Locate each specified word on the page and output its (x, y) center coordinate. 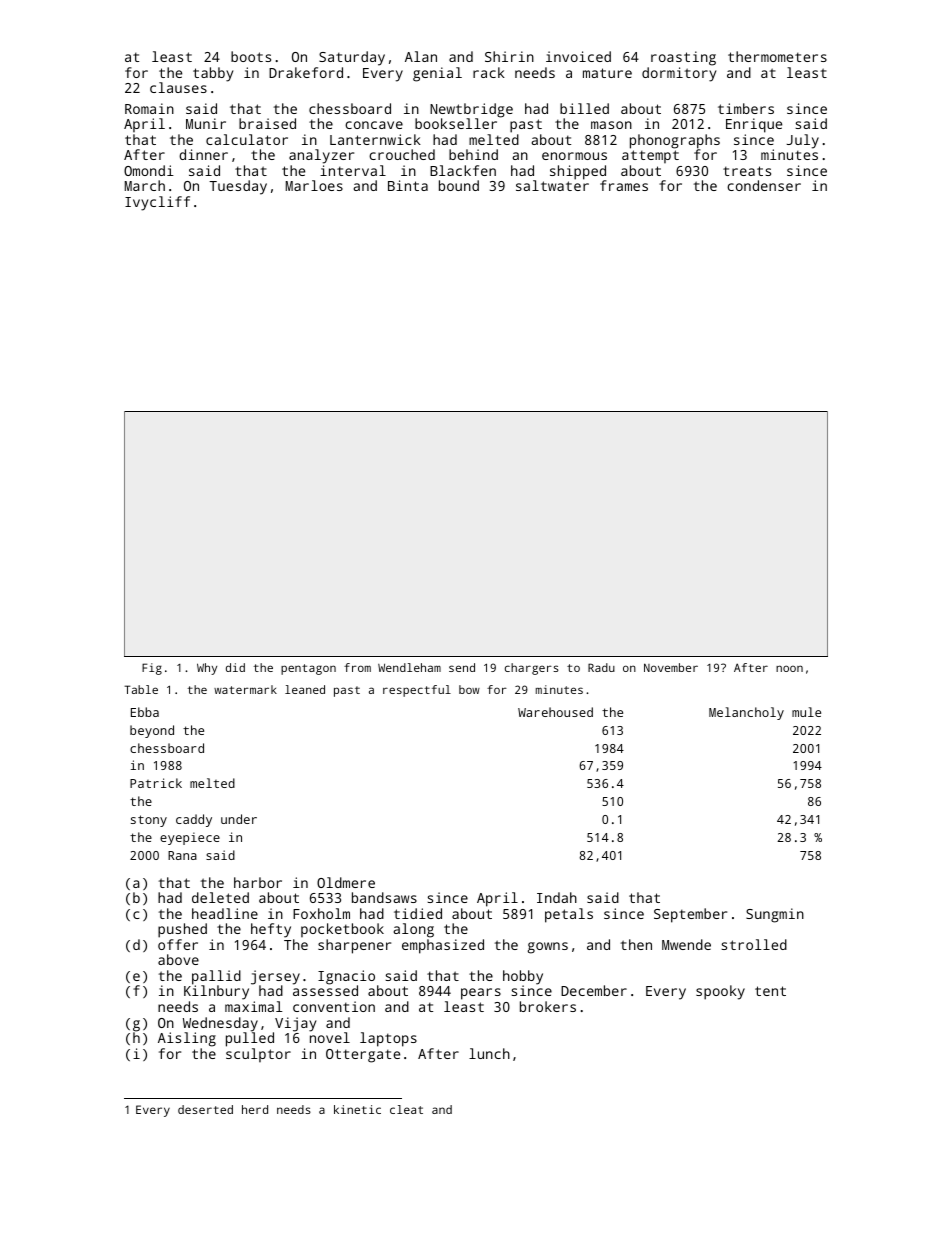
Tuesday (238, 187)
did (235, 667)
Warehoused (555, 712)
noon (789, 668)
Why (207, 669)
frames (624, 185)
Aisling (187, 1039)
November (671, 667)
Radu (601, 667)
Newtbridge (471, 110)
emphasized (443, 946)
